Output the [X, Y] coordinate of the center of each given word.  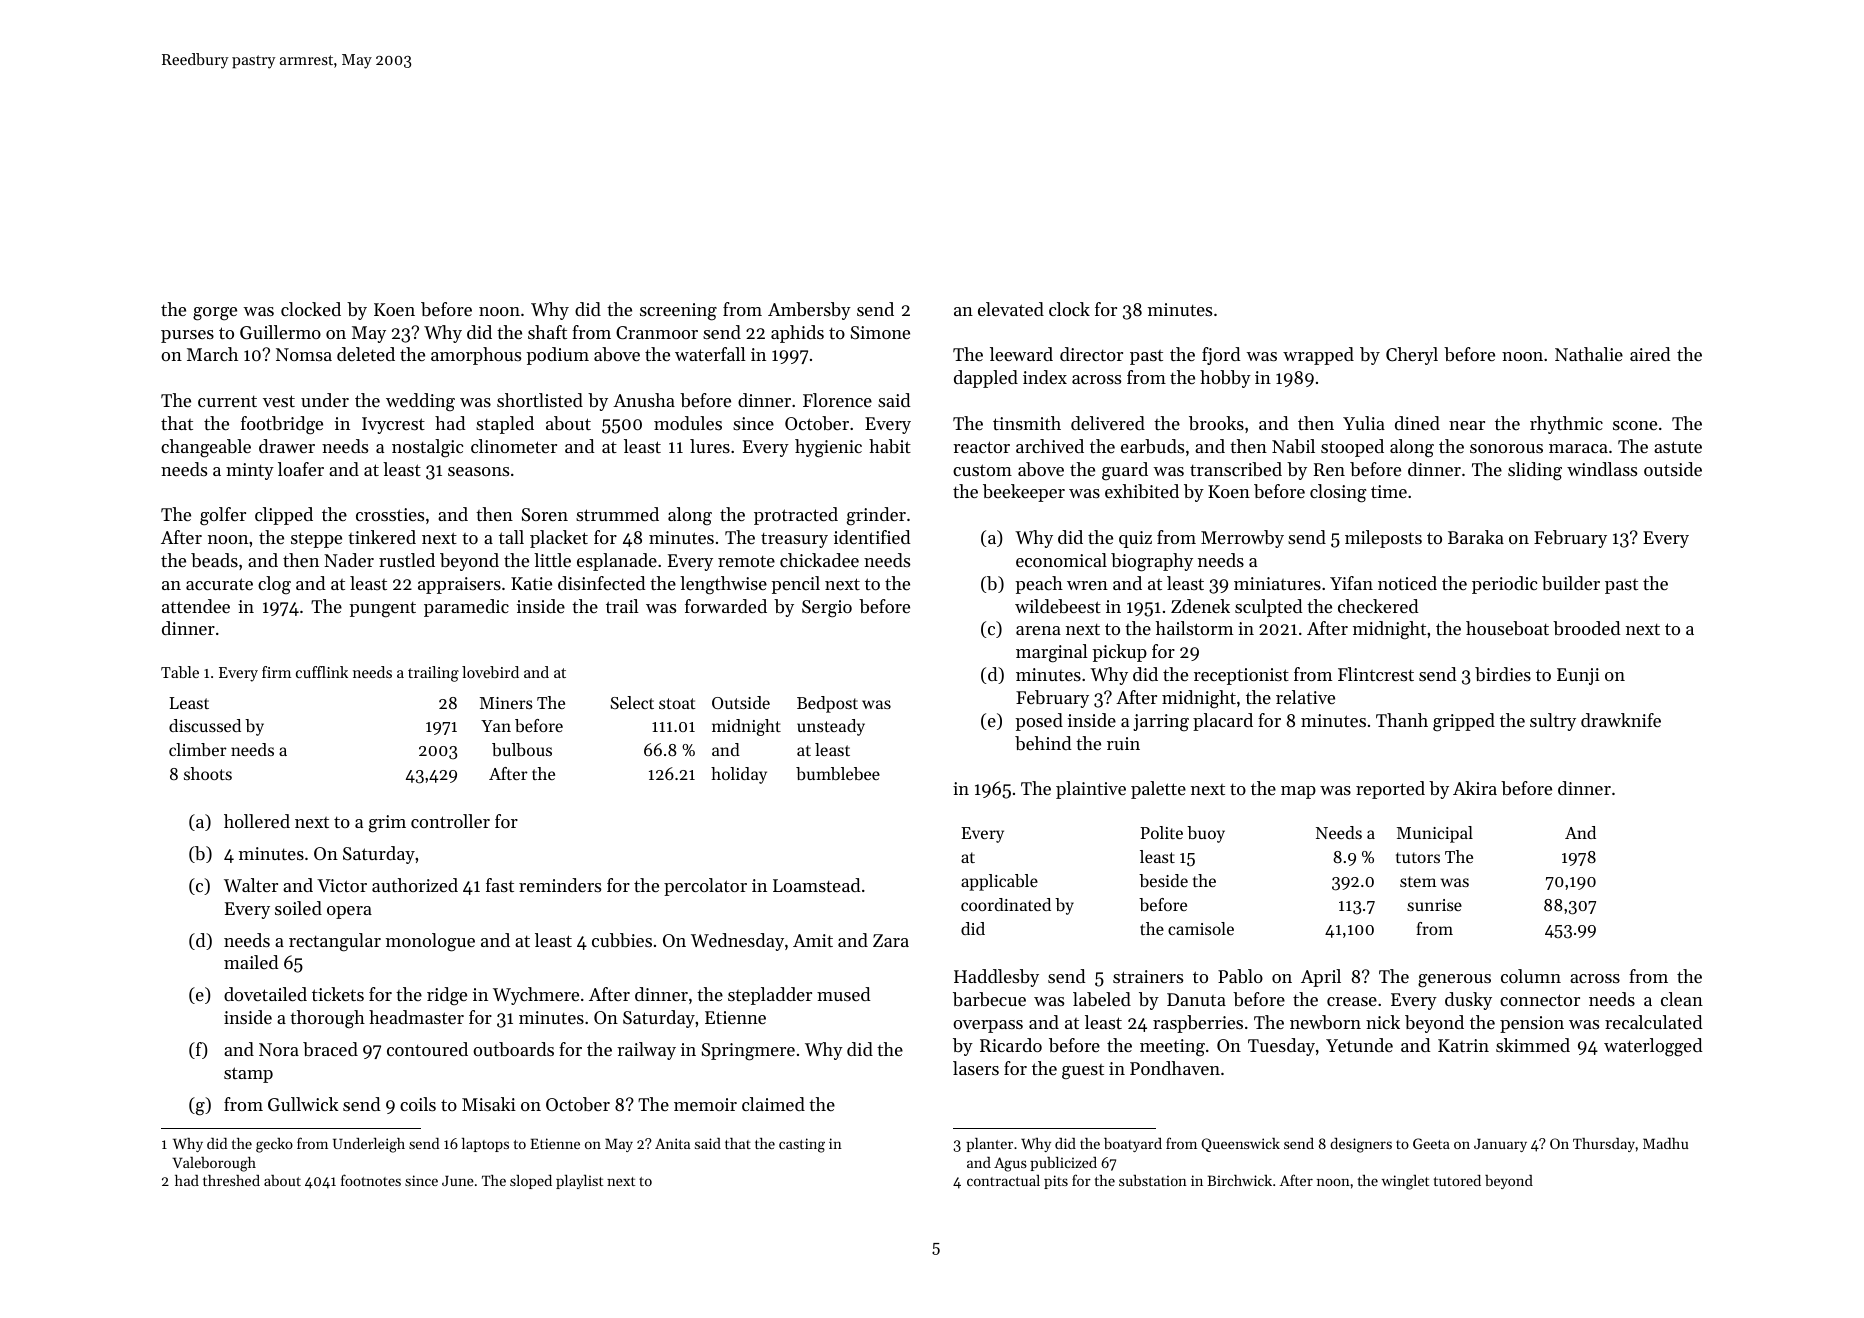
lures [710, 446]
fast [500, 885]
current [227, 401]
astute [1678, 447]
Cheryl [1412, 356]
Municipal [1435, 834]
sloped [531, 1182]
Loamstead [817, 885]
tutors [1418, 857]
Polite [1161, 832]
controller [450, 821]
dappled [986, 379]
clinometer [514, 446]
